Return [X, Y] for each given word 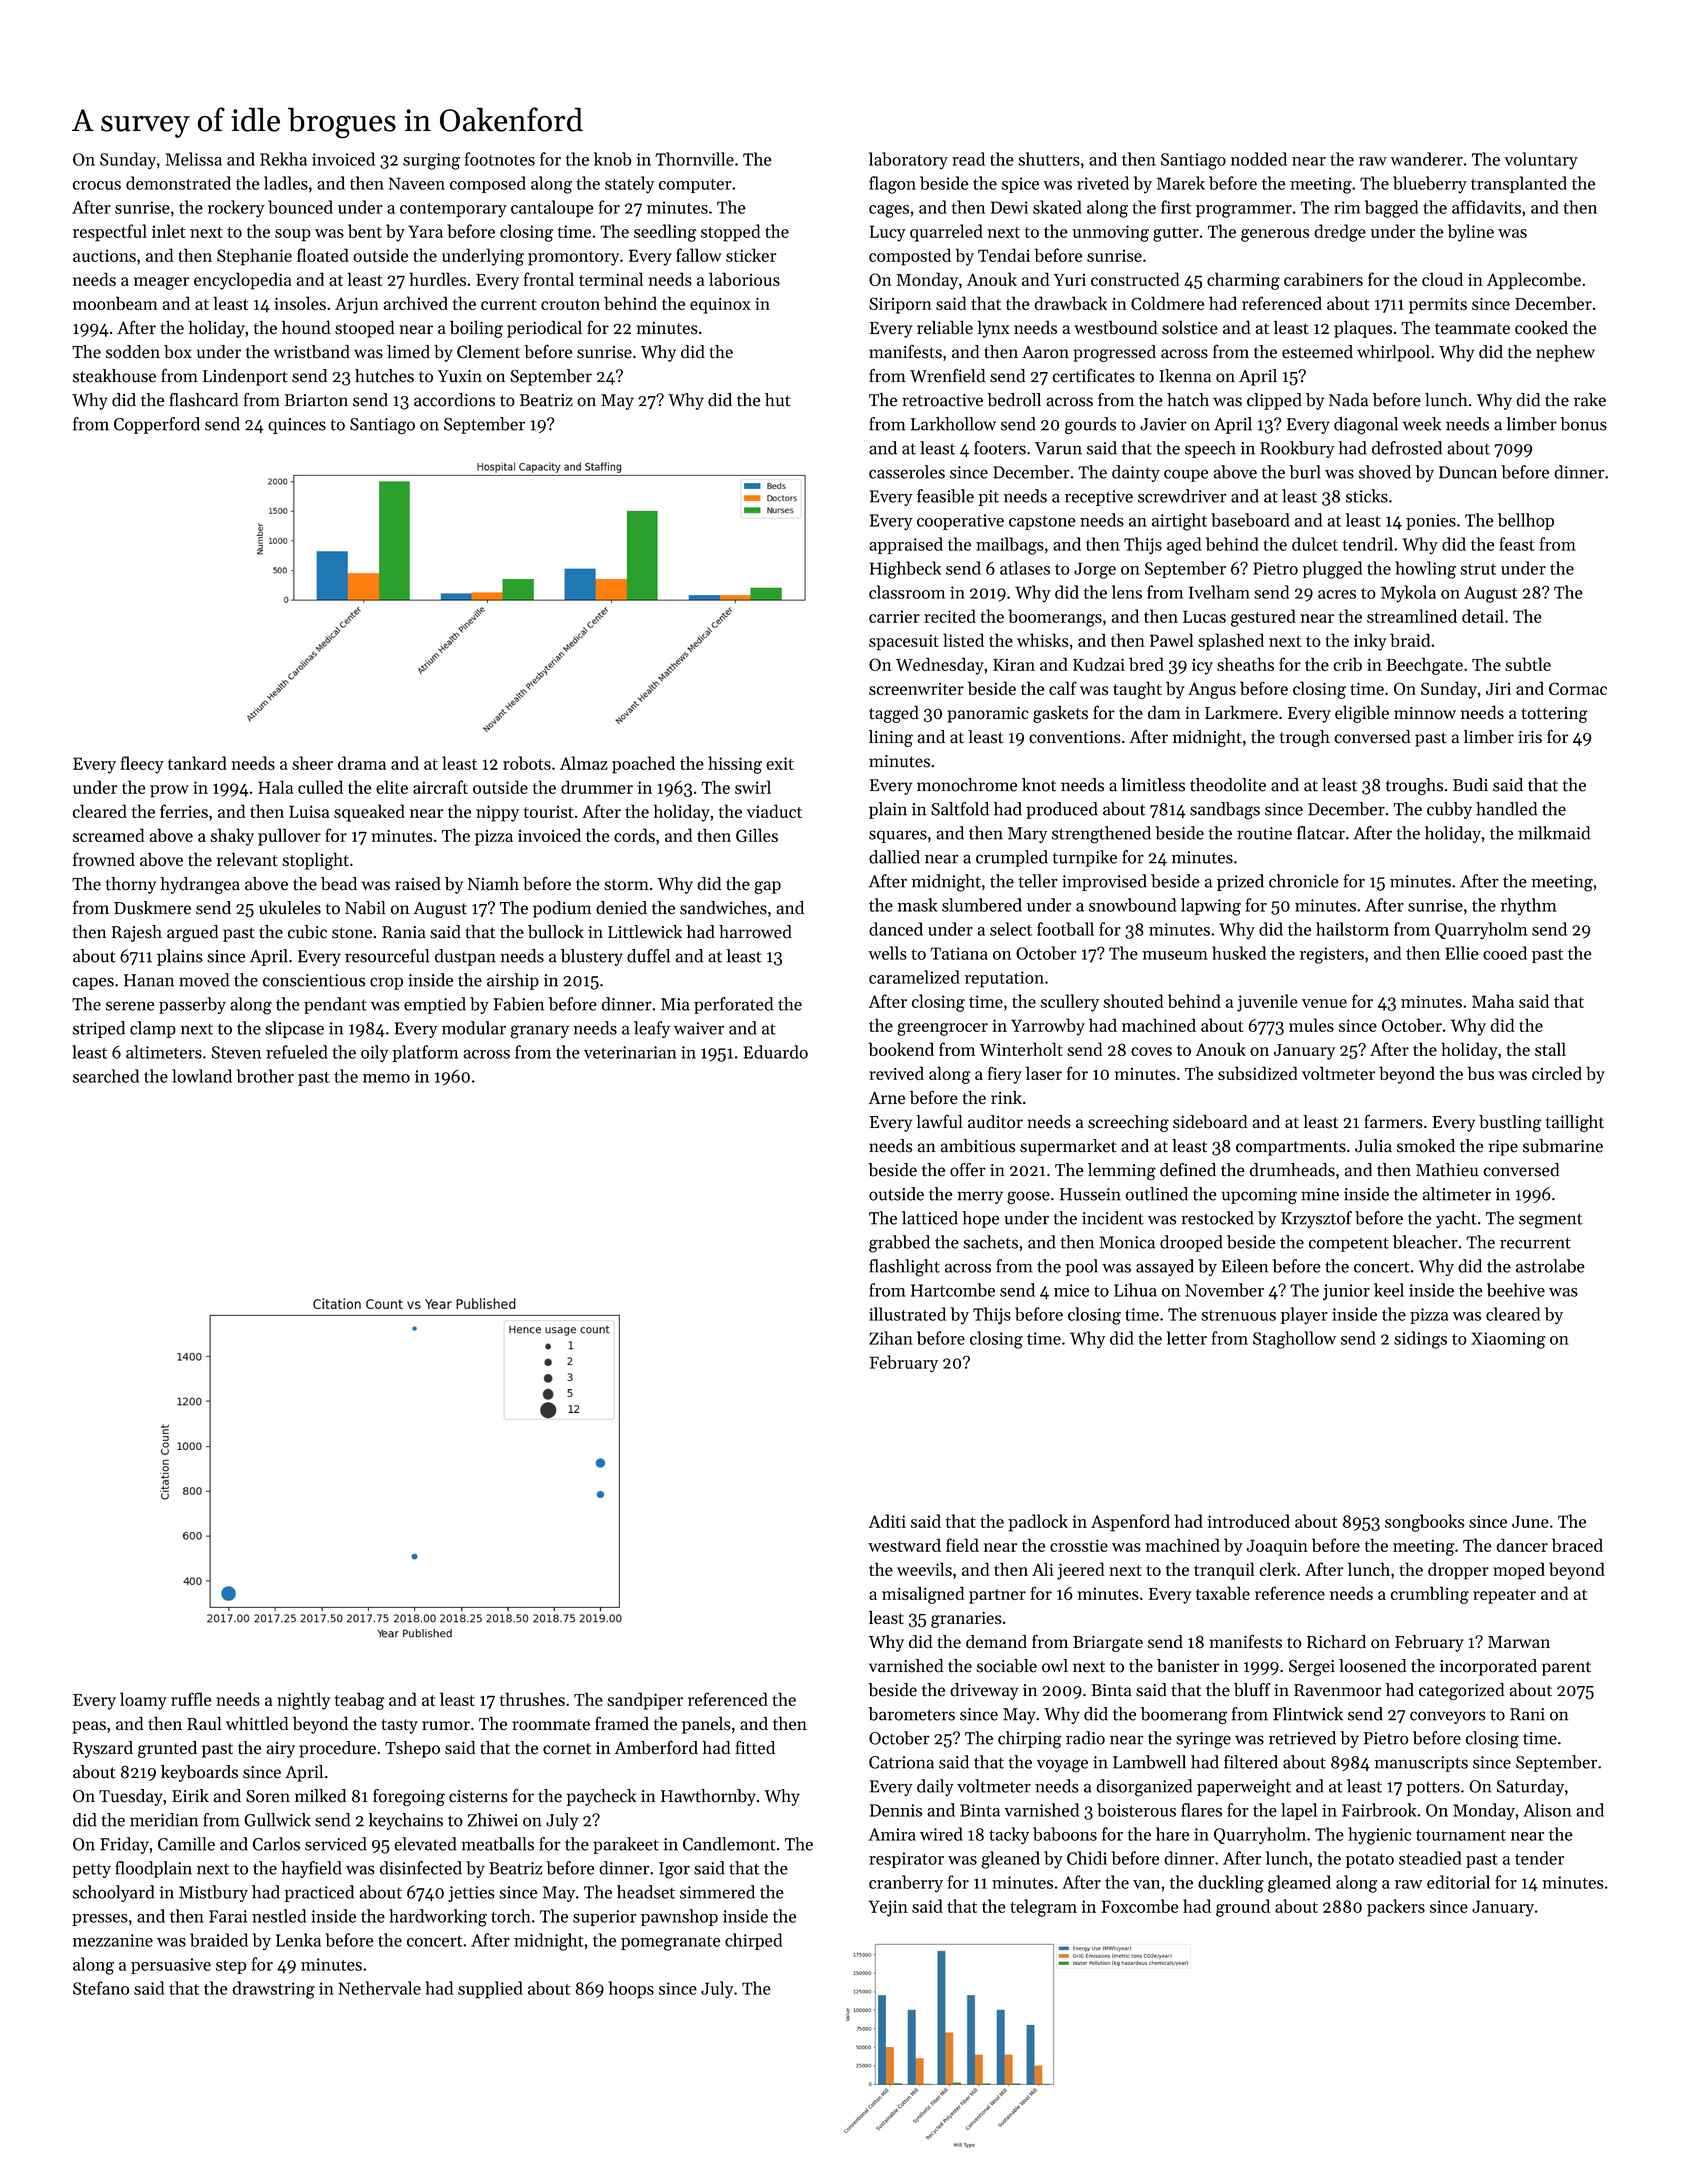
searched [106, 1076]
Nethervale [379, 1988]
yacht [1456, 1219]
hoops [631, 1990]
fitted [755, 1747]
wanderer [1426, 159]
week [1422, 424]
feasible [945, 496]
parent [1566, 1668]
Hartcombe [953, 1290]
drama [362, 763]
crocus [97, 185]
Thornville [694, 159]
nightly [303, 1701]
